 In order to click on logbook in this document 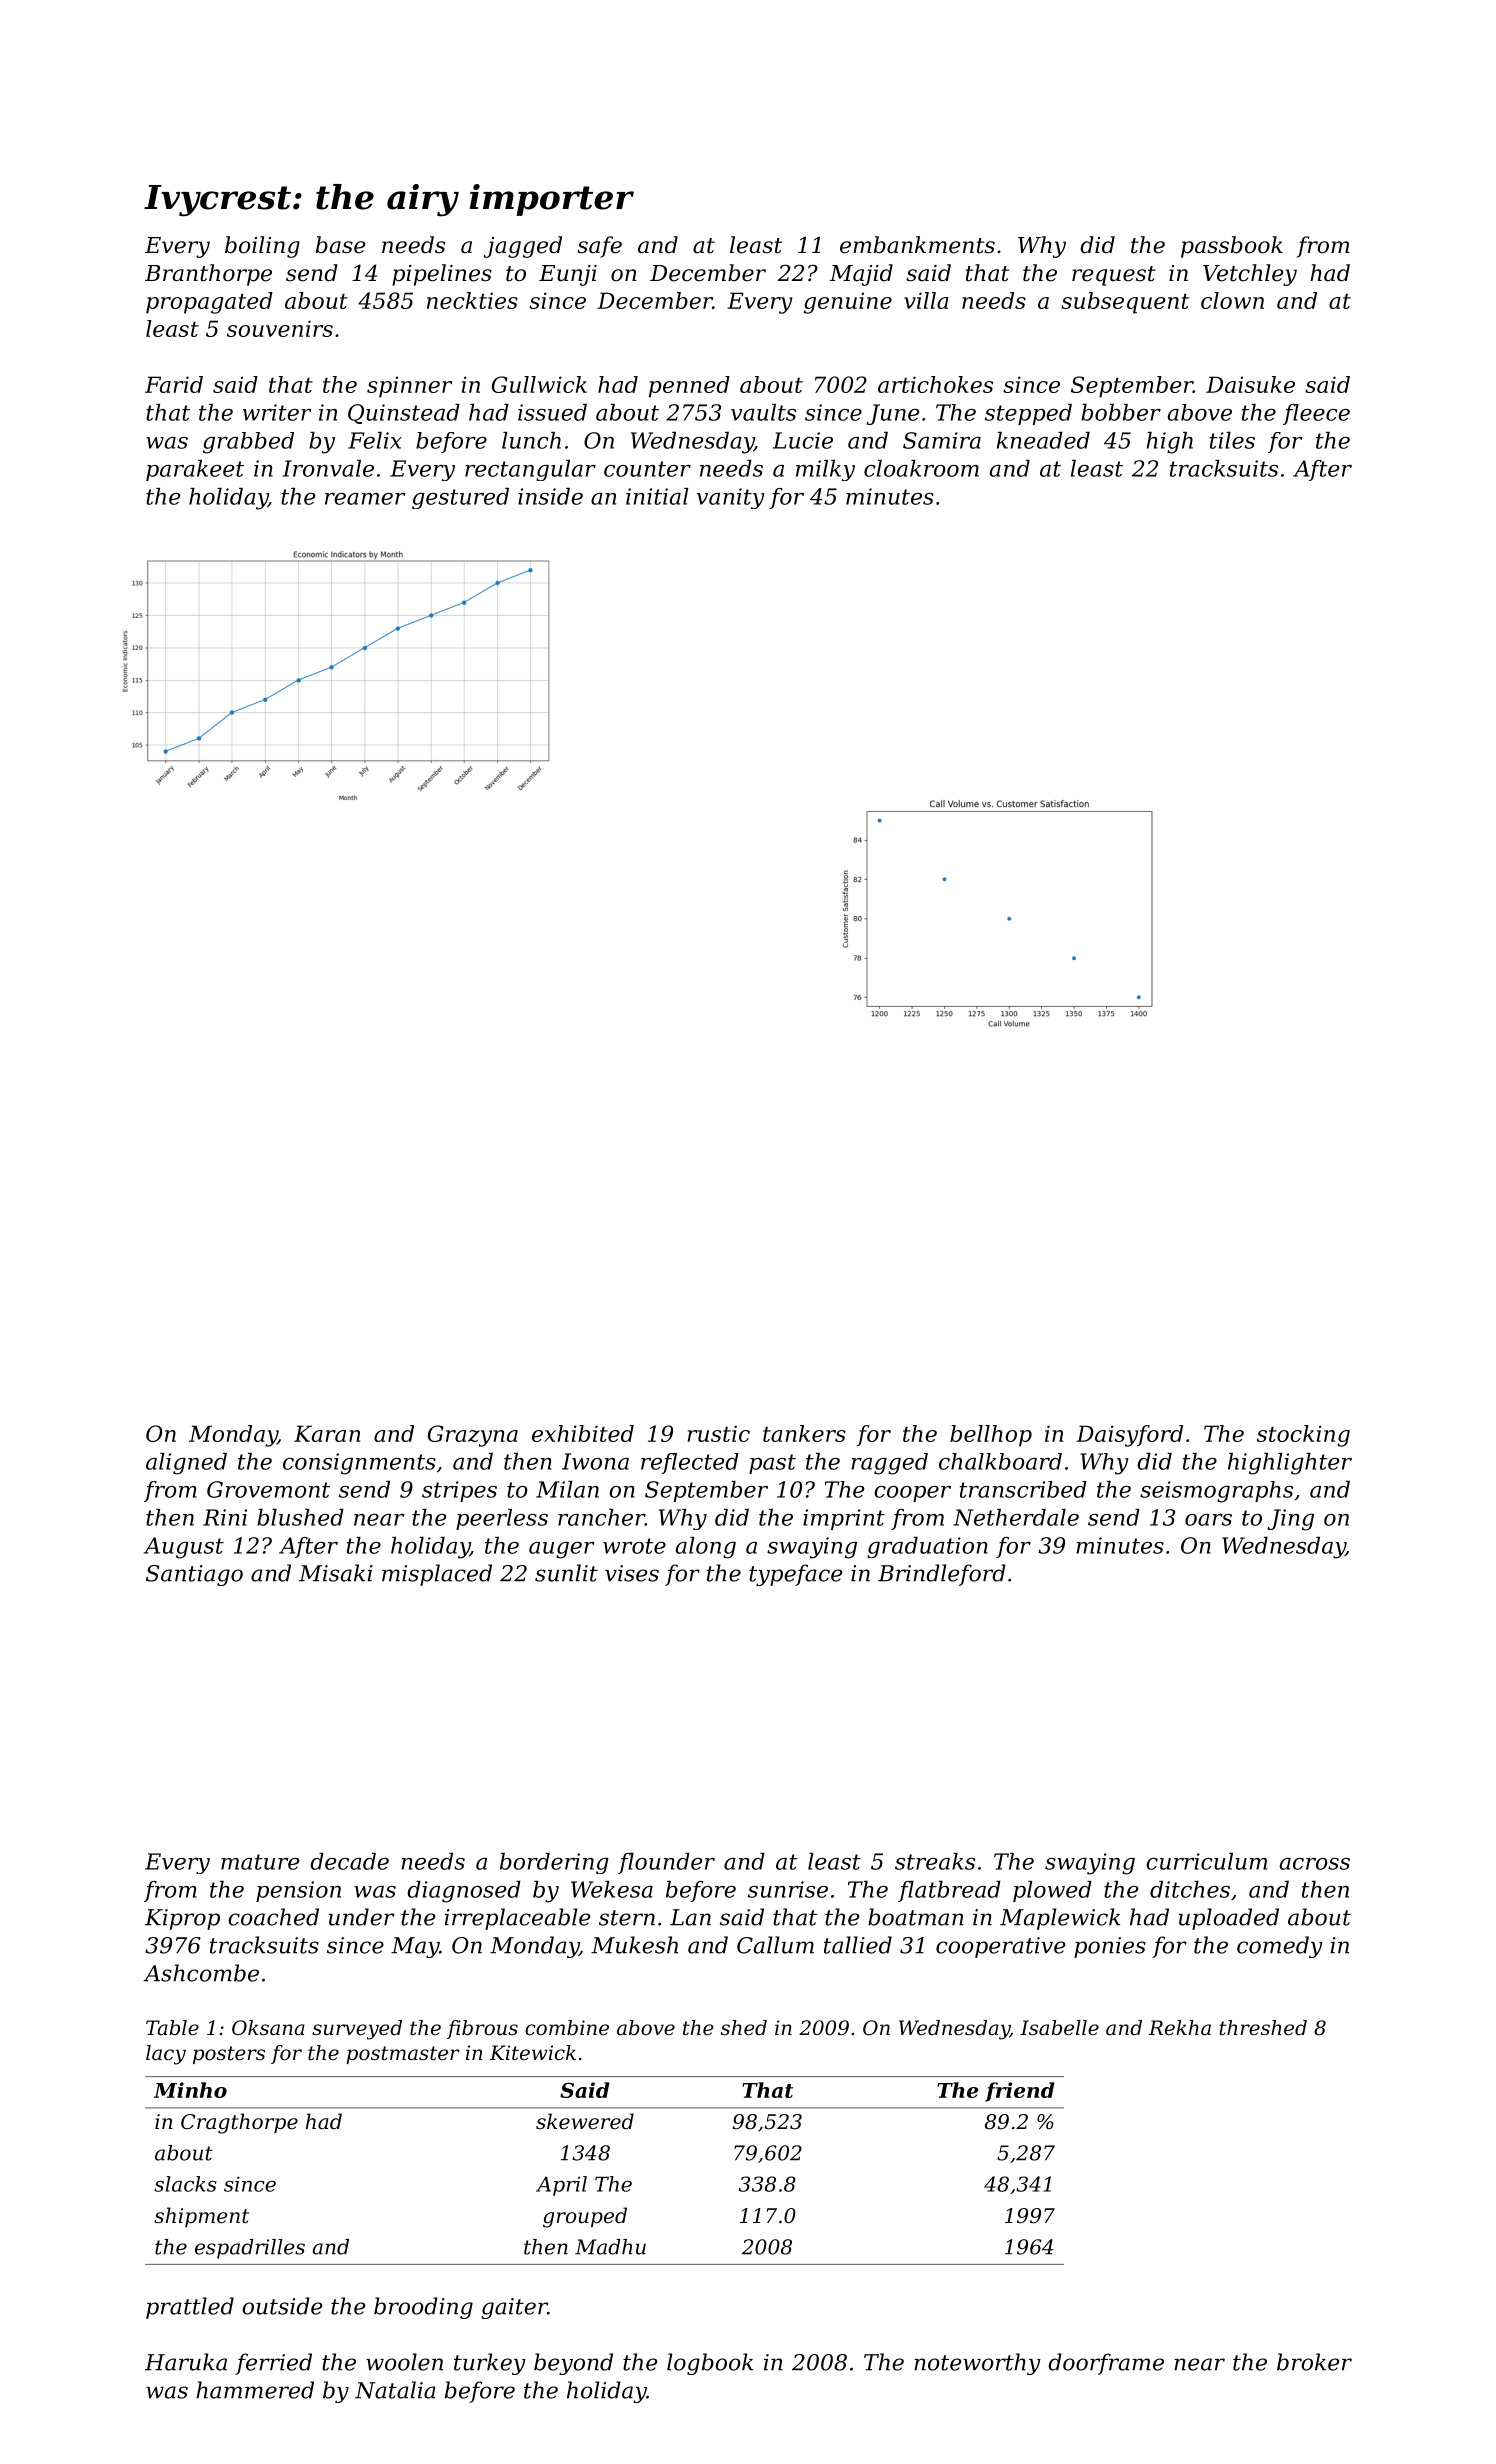, I will do `click(710, 2364)`.
